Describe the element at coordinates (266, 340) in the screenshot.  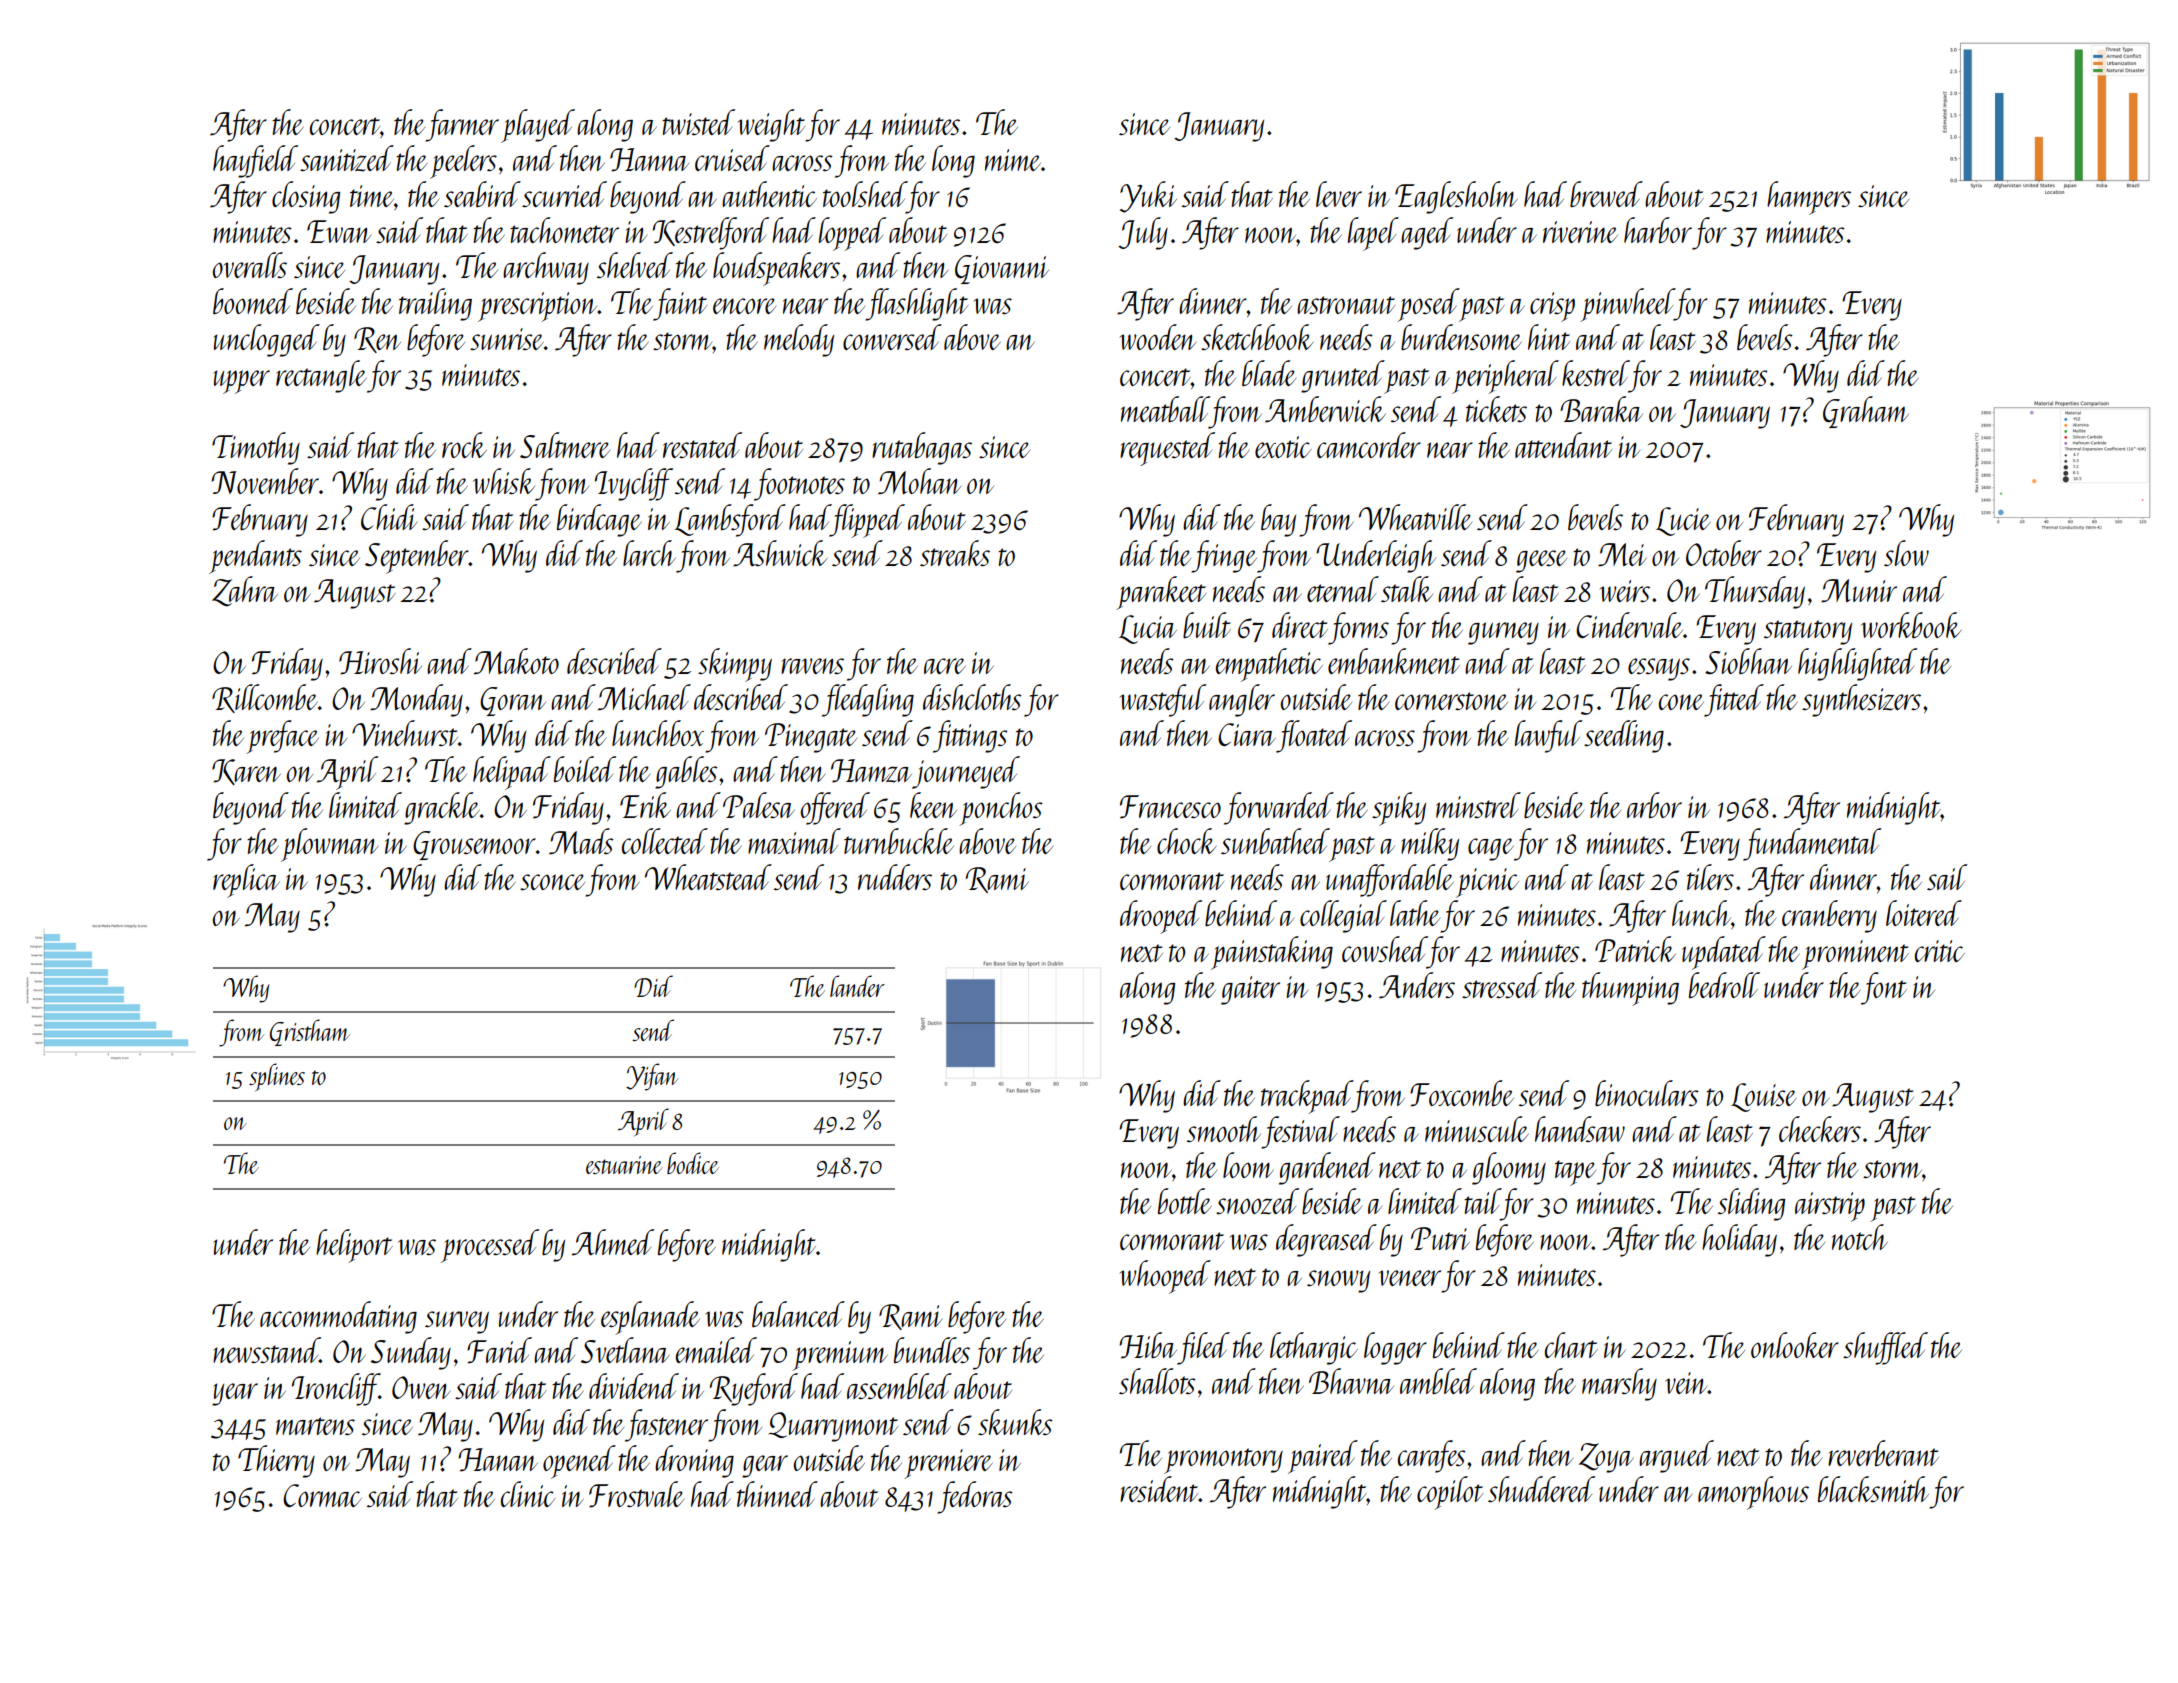
I see `unclogged` at that location.
